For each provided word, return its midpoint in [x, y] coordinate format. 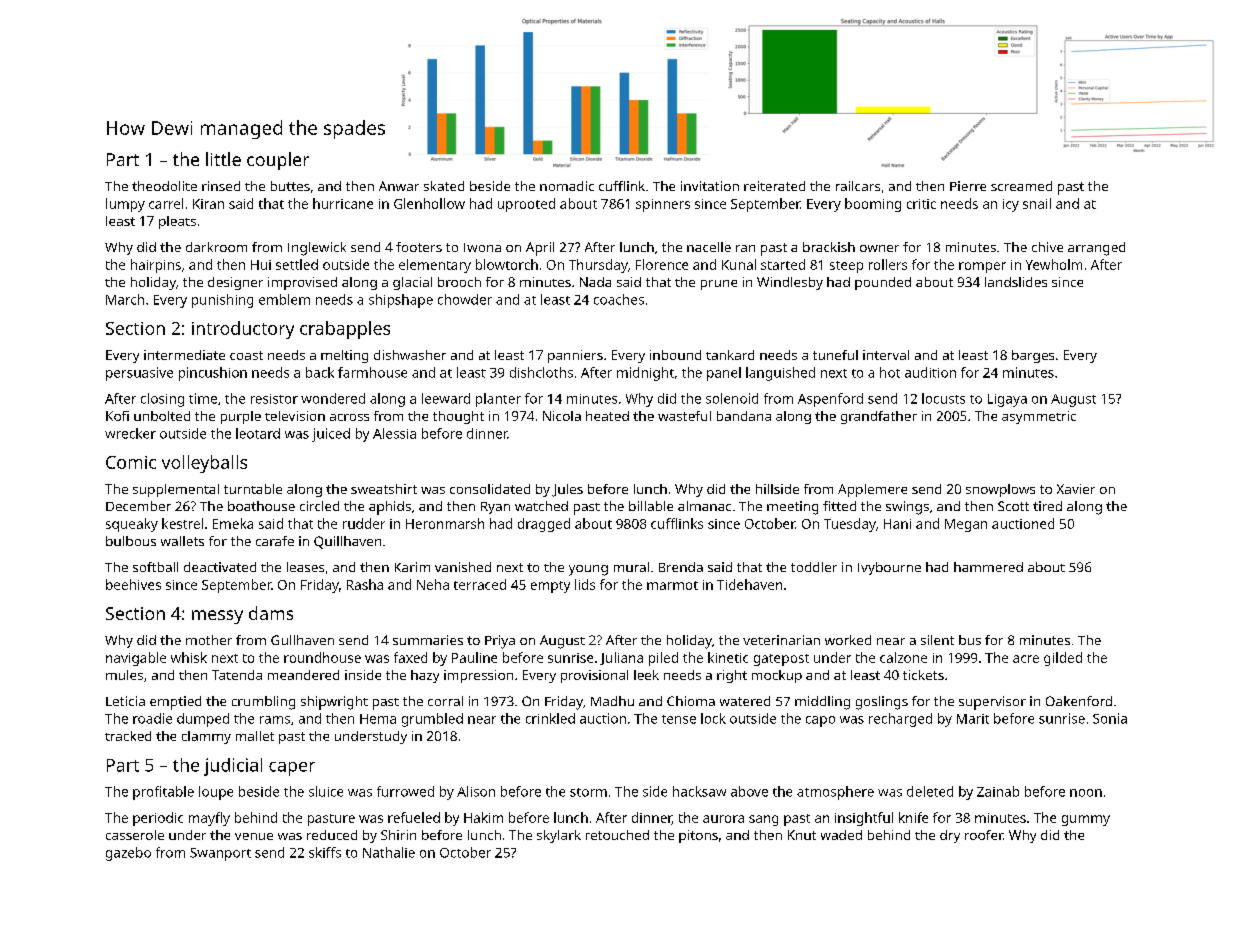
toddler [814, 567]
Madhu [612, 701]
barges [1033, 356]
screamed [1021, 186]
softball [155, 567]
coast [246, 355]
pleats [177, 222]
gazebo [128, 854]
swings [907, 508]
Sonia [1110, 718]
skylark [559, 836]
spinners [663, 205]
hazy [425, 676]
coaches [619, 299]
